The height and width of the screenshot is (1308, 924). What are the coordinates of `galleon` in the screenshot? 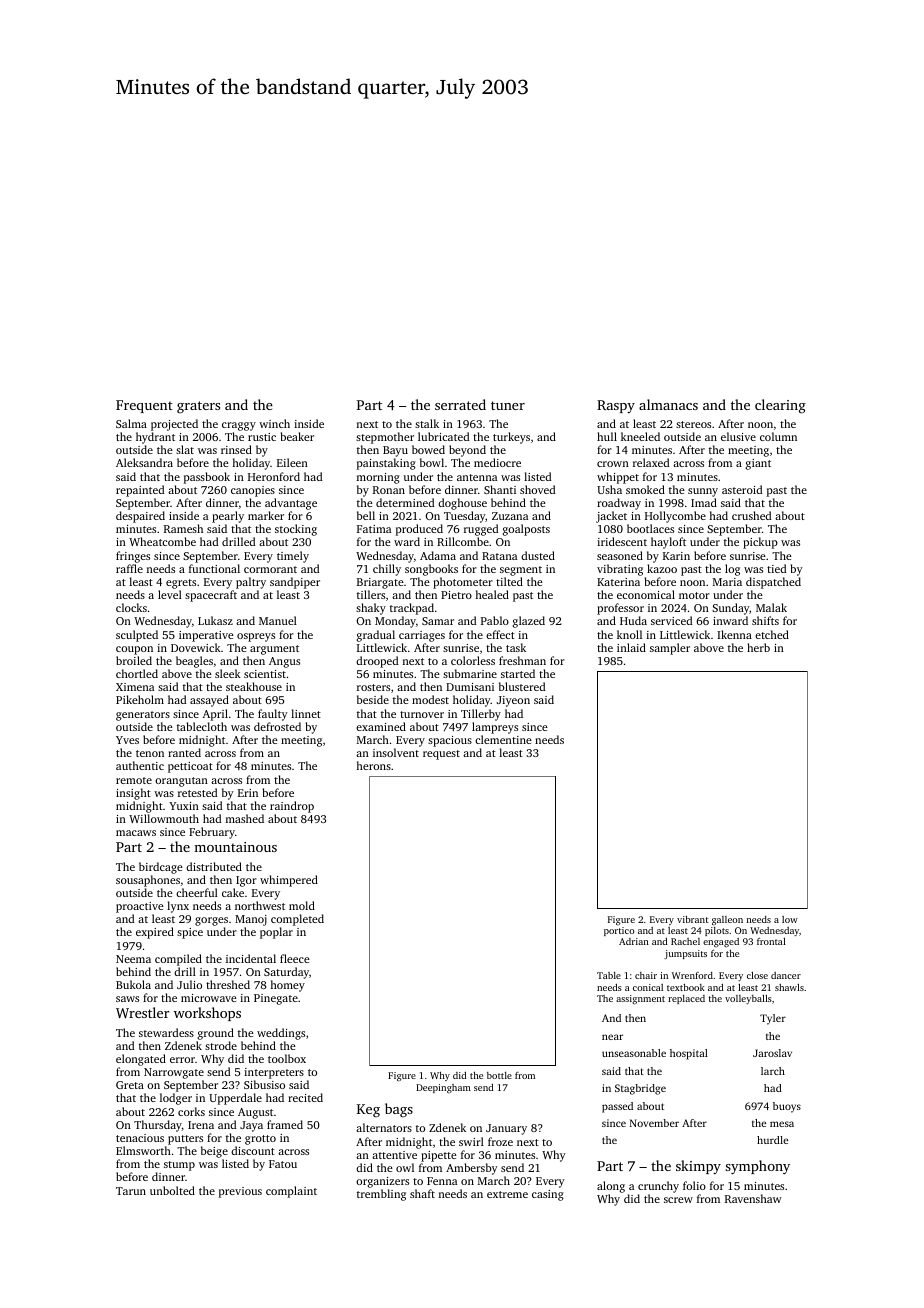 It's located at (727, 920).
